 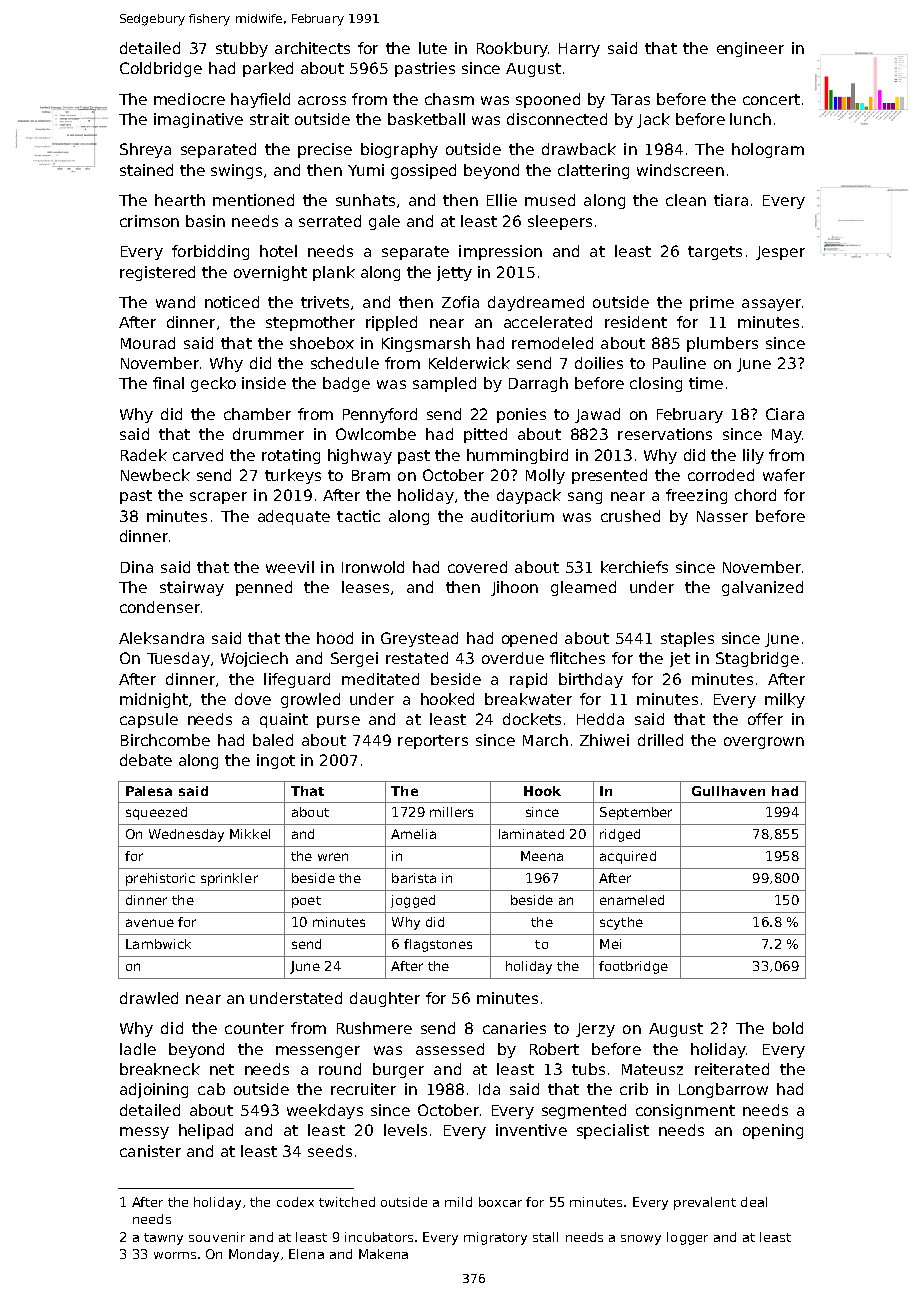 I want to click on migratory, so click(x=495, y=1238).
